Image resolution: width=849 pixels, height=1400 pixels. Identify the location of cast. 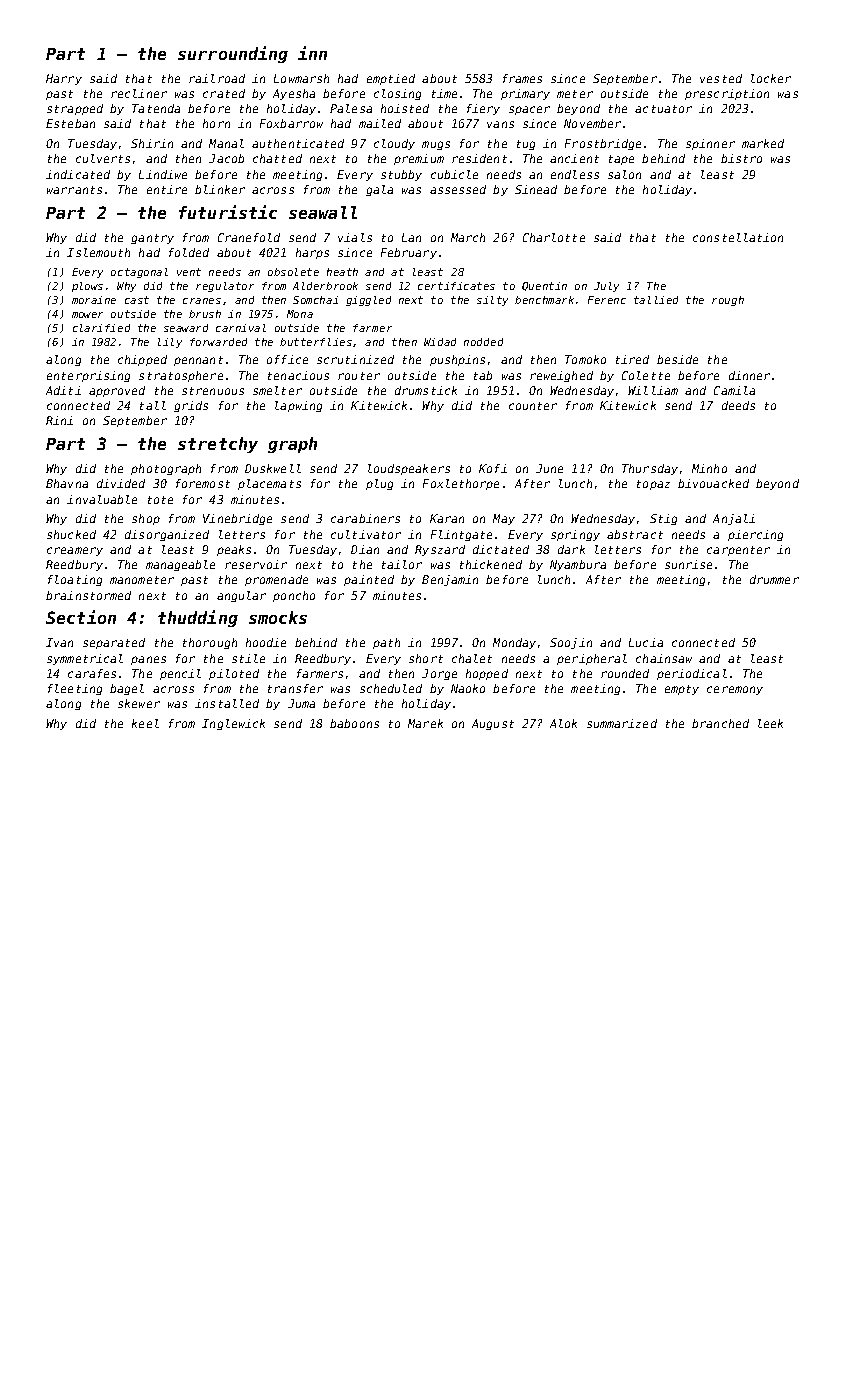
(137, 300).
